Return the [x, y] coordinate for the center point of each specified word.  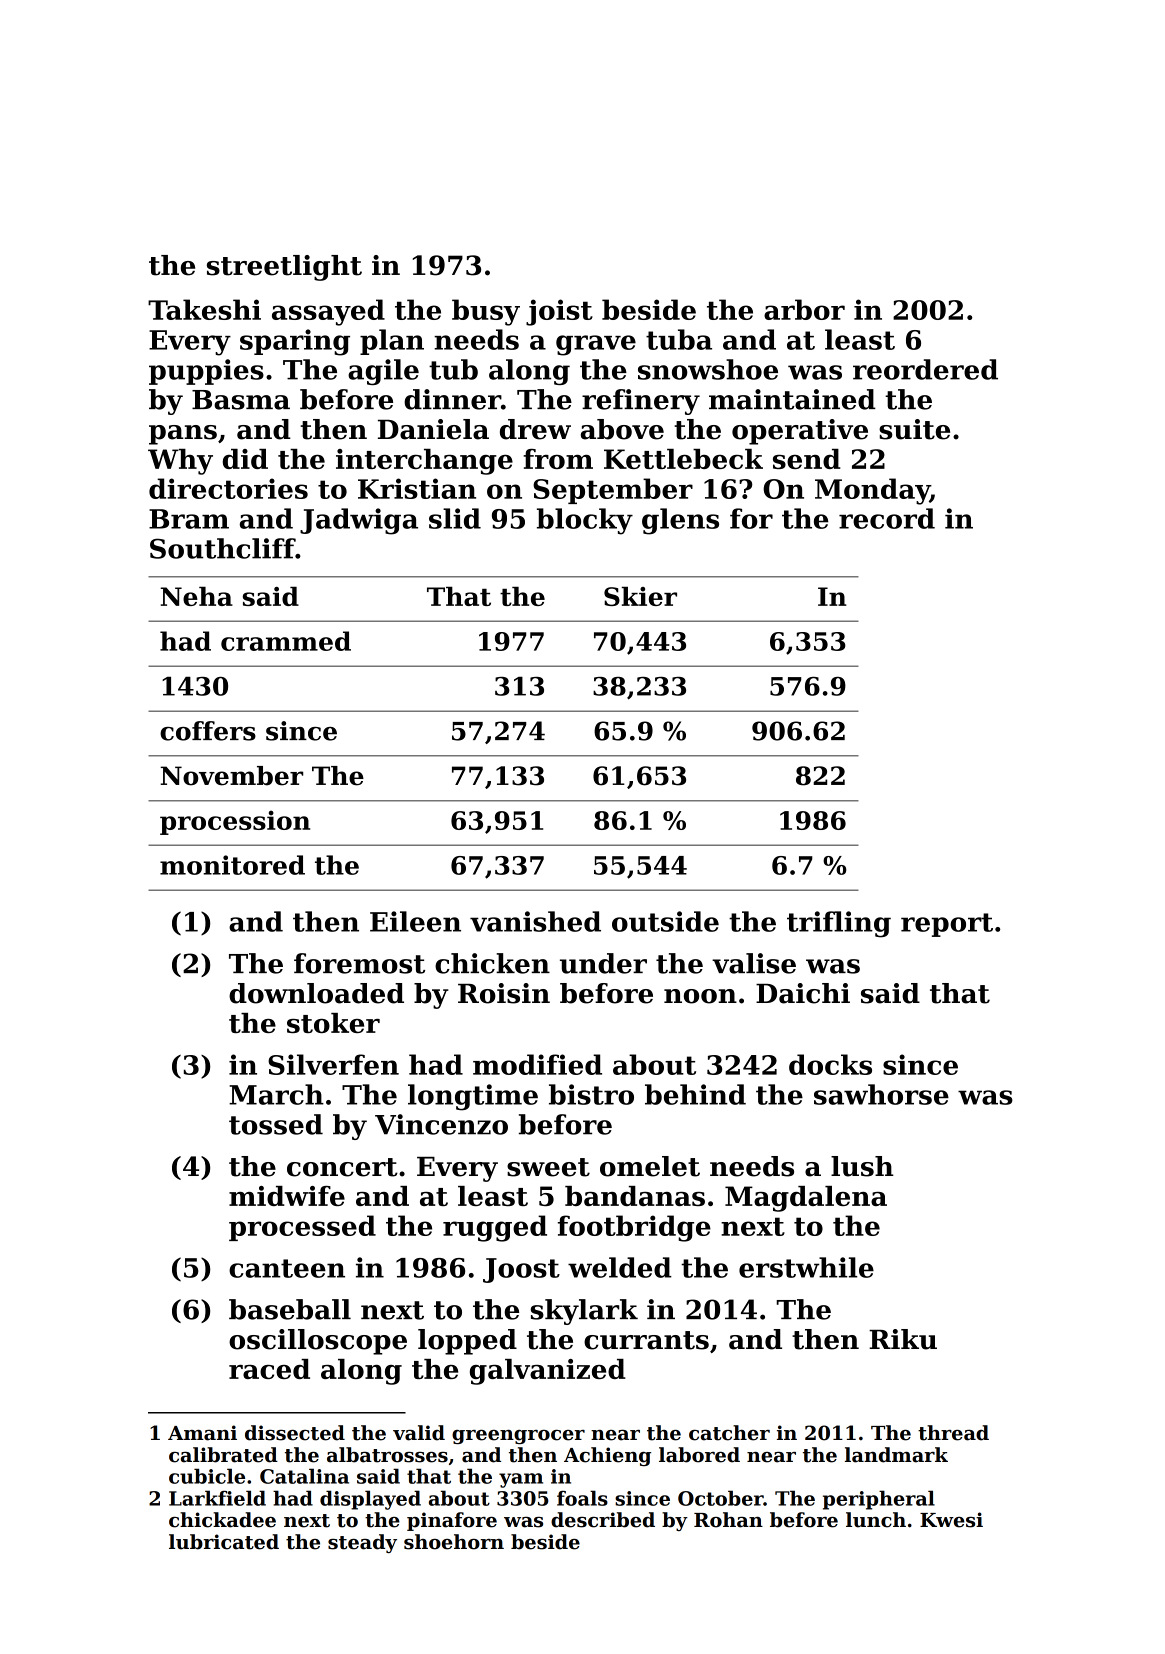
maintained [792, 399]
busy [486, 312]
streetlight [284, 268]
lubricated [224, 1542]
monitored [232, 865]
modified [537, 1064]
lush [862, 1166]
